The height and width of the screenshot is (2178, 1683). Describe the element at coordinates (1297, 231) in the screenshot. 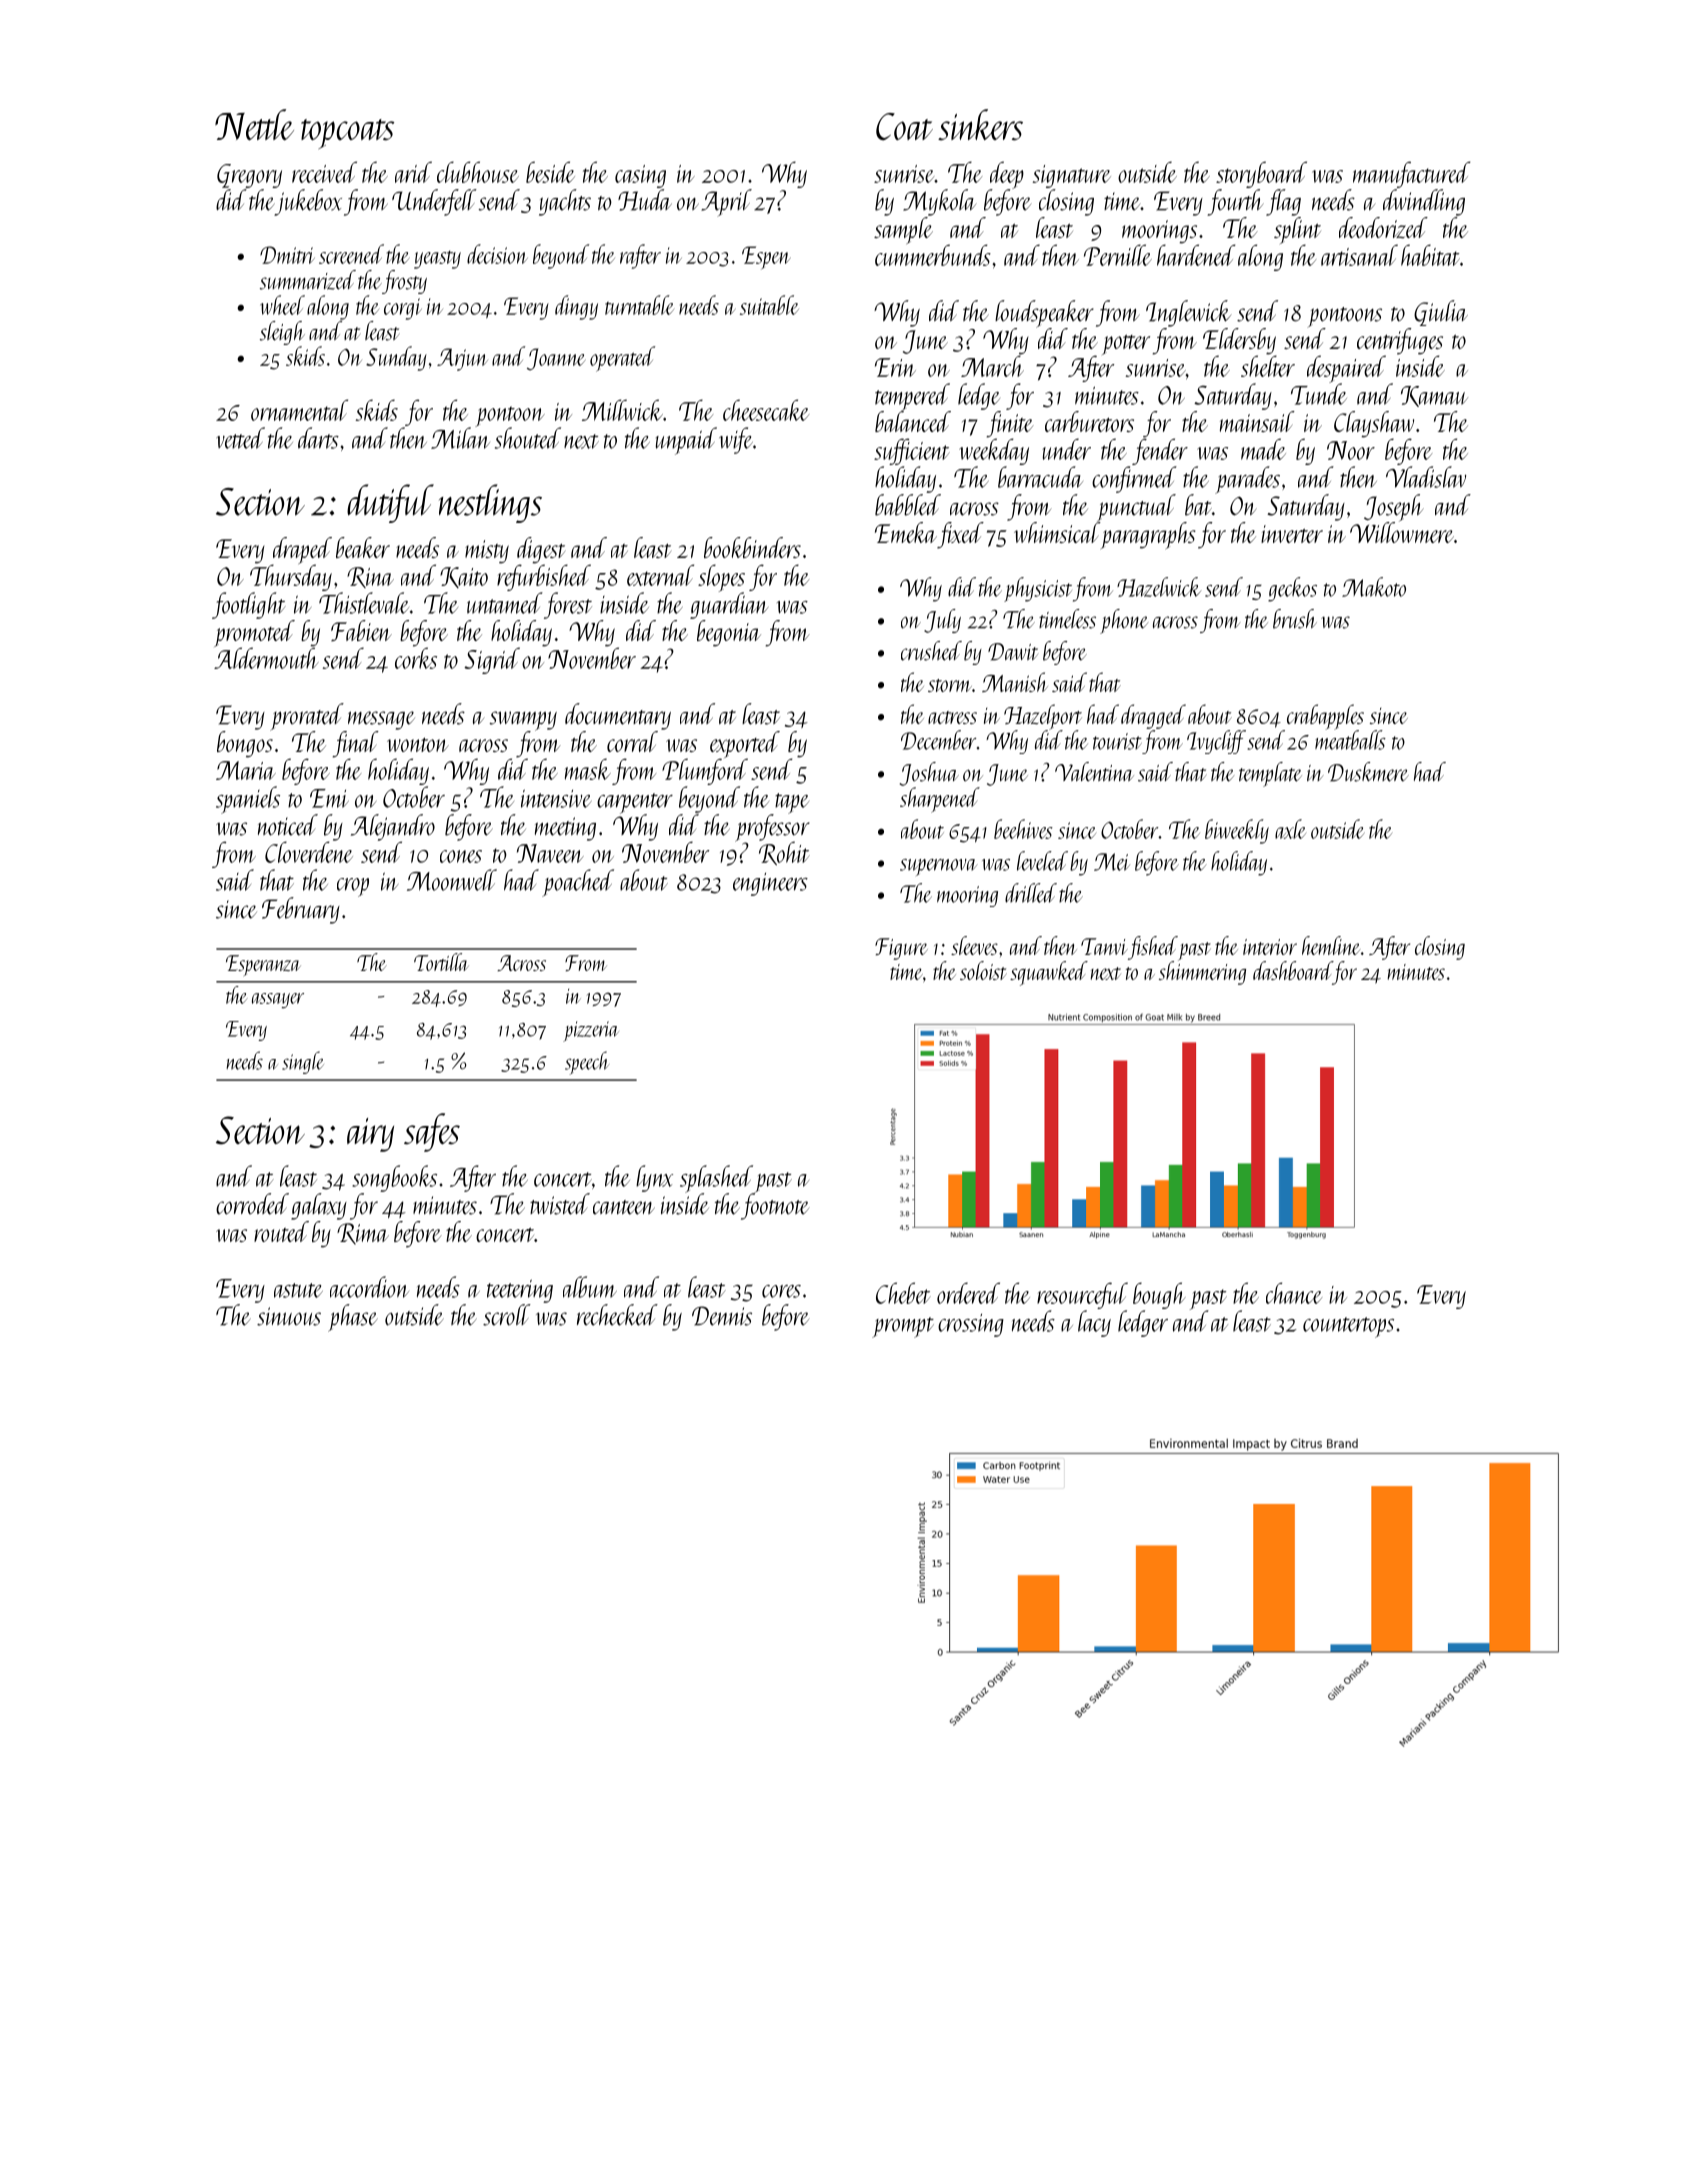

I see `splint` at that location.
